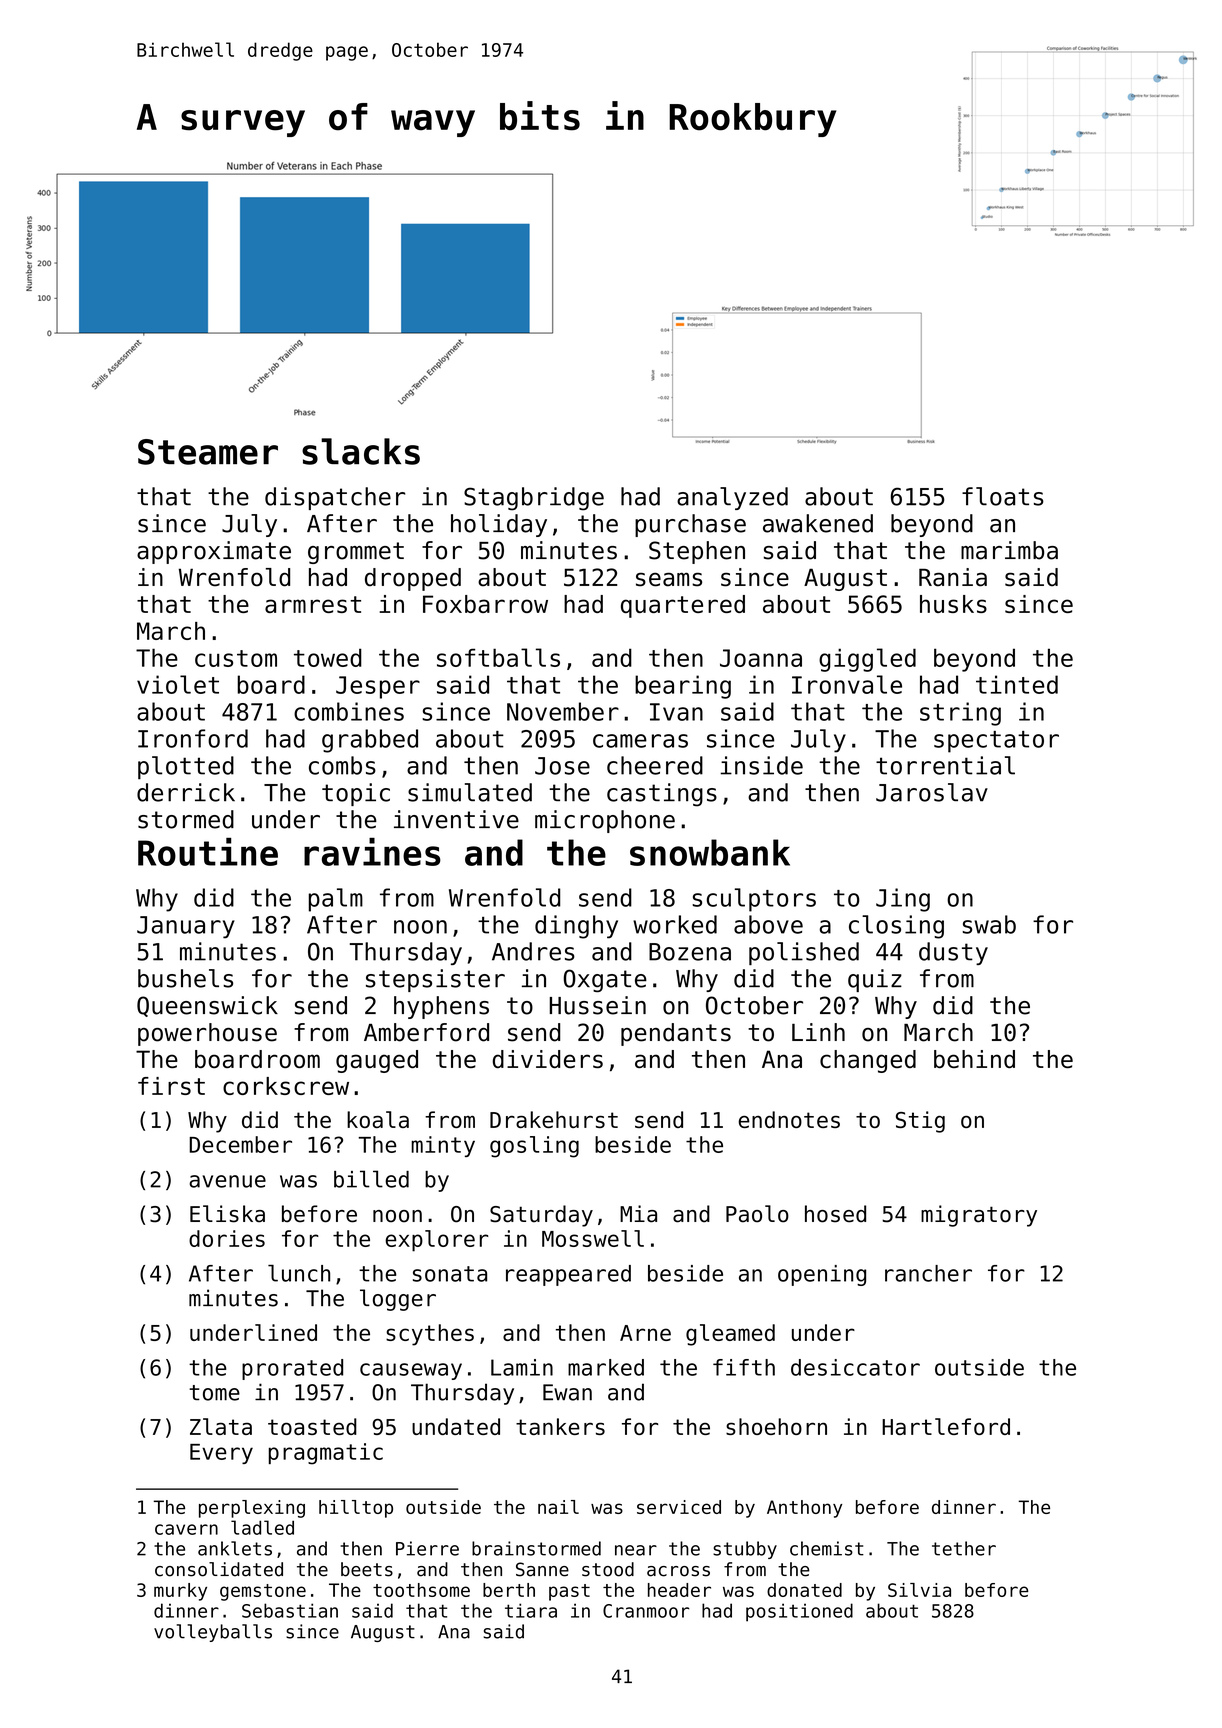 This page has width=1222, height=1728. What do you see at coordinates (679, 1507) in the page?
I see `serviced` at bounding box center [679, 1507].
